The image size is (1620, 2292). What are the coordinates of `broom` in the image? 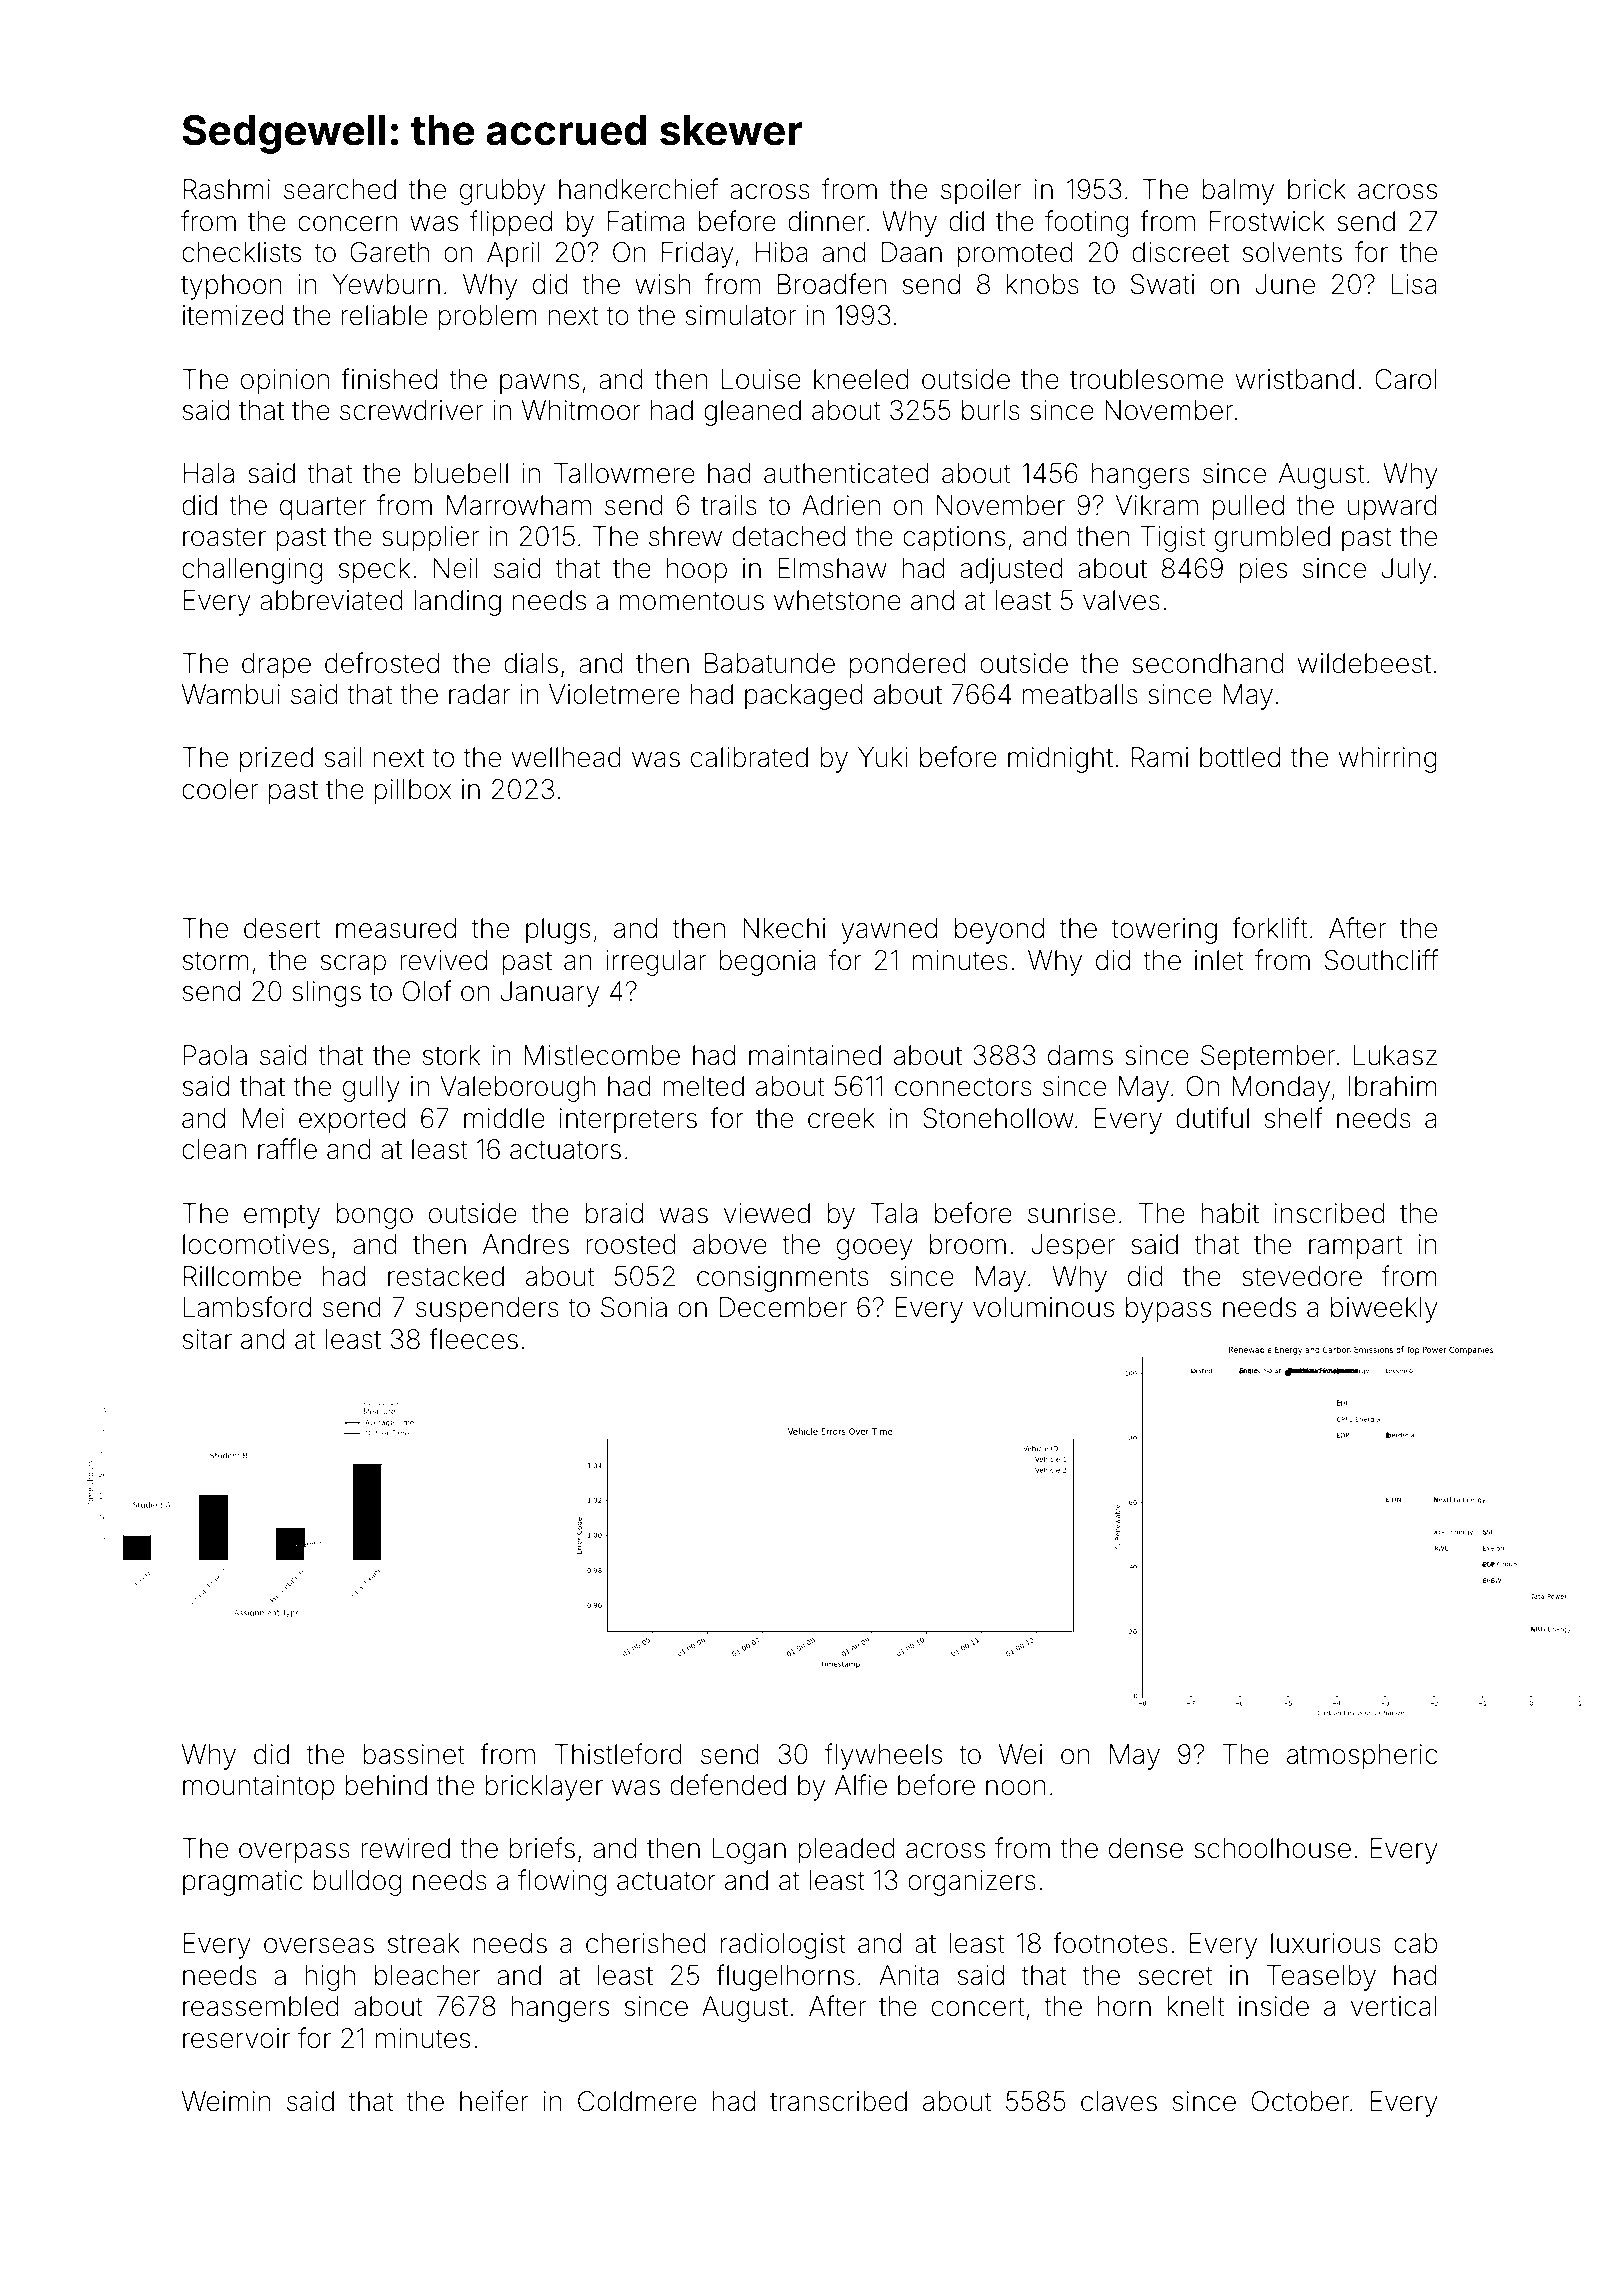 It's located at (968, 1244).
